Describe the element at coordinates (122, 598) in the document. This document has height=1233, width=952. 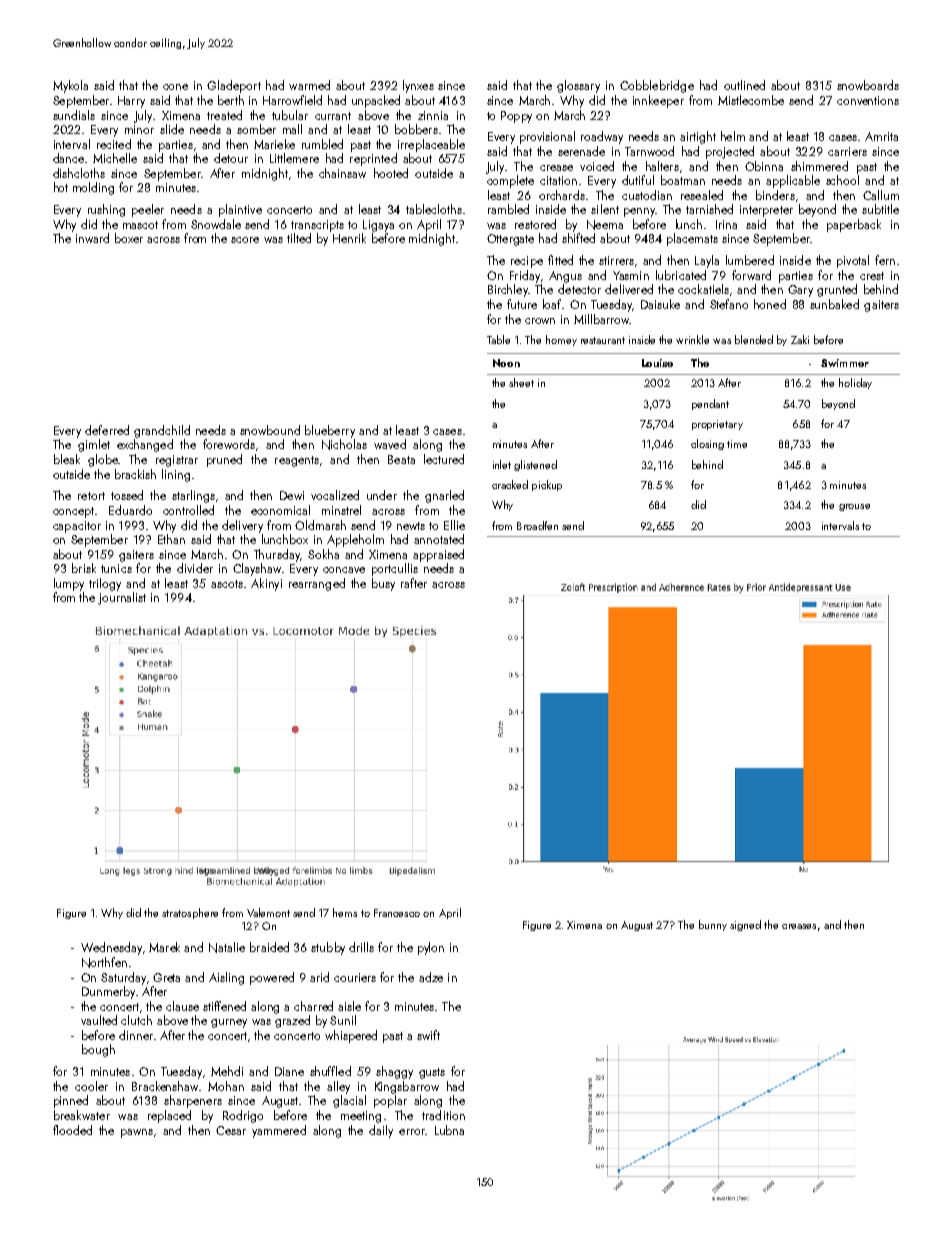
I see `journalist` at that location.
